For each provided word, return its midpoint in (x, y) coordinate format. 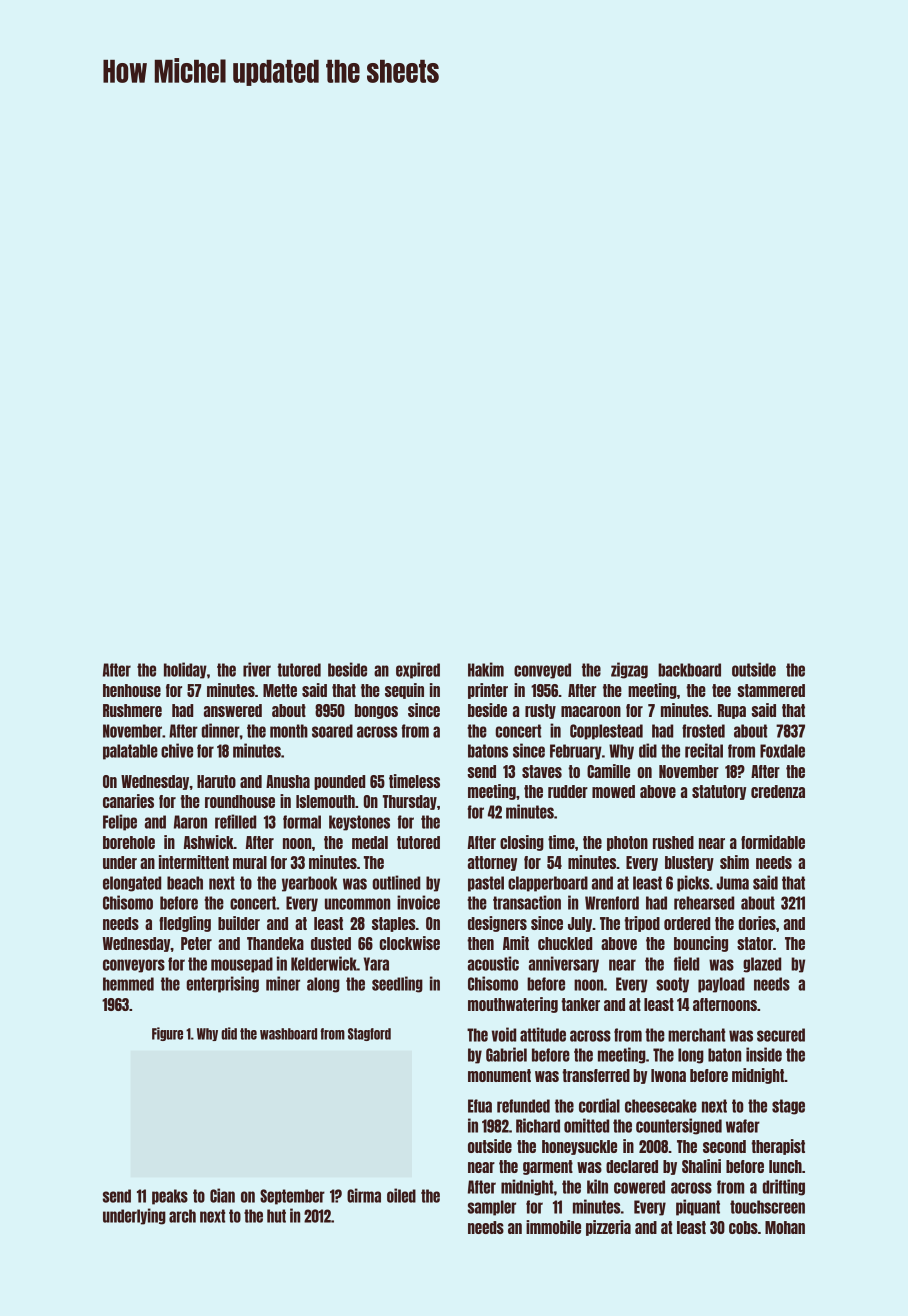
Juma (733, 883)
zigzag (629, 670)
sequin (404, 691)
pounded (339, 782)
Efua (480, 1106)
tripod (642, 924)
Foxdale (782, 751)
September (292, 1197)
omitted (586, 1125)
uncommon (357, 904)
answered (233, 710)
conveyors (134, 966)
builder (239, 923)
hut (276, 1216)
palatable (130, 752)
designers (497, 924)
